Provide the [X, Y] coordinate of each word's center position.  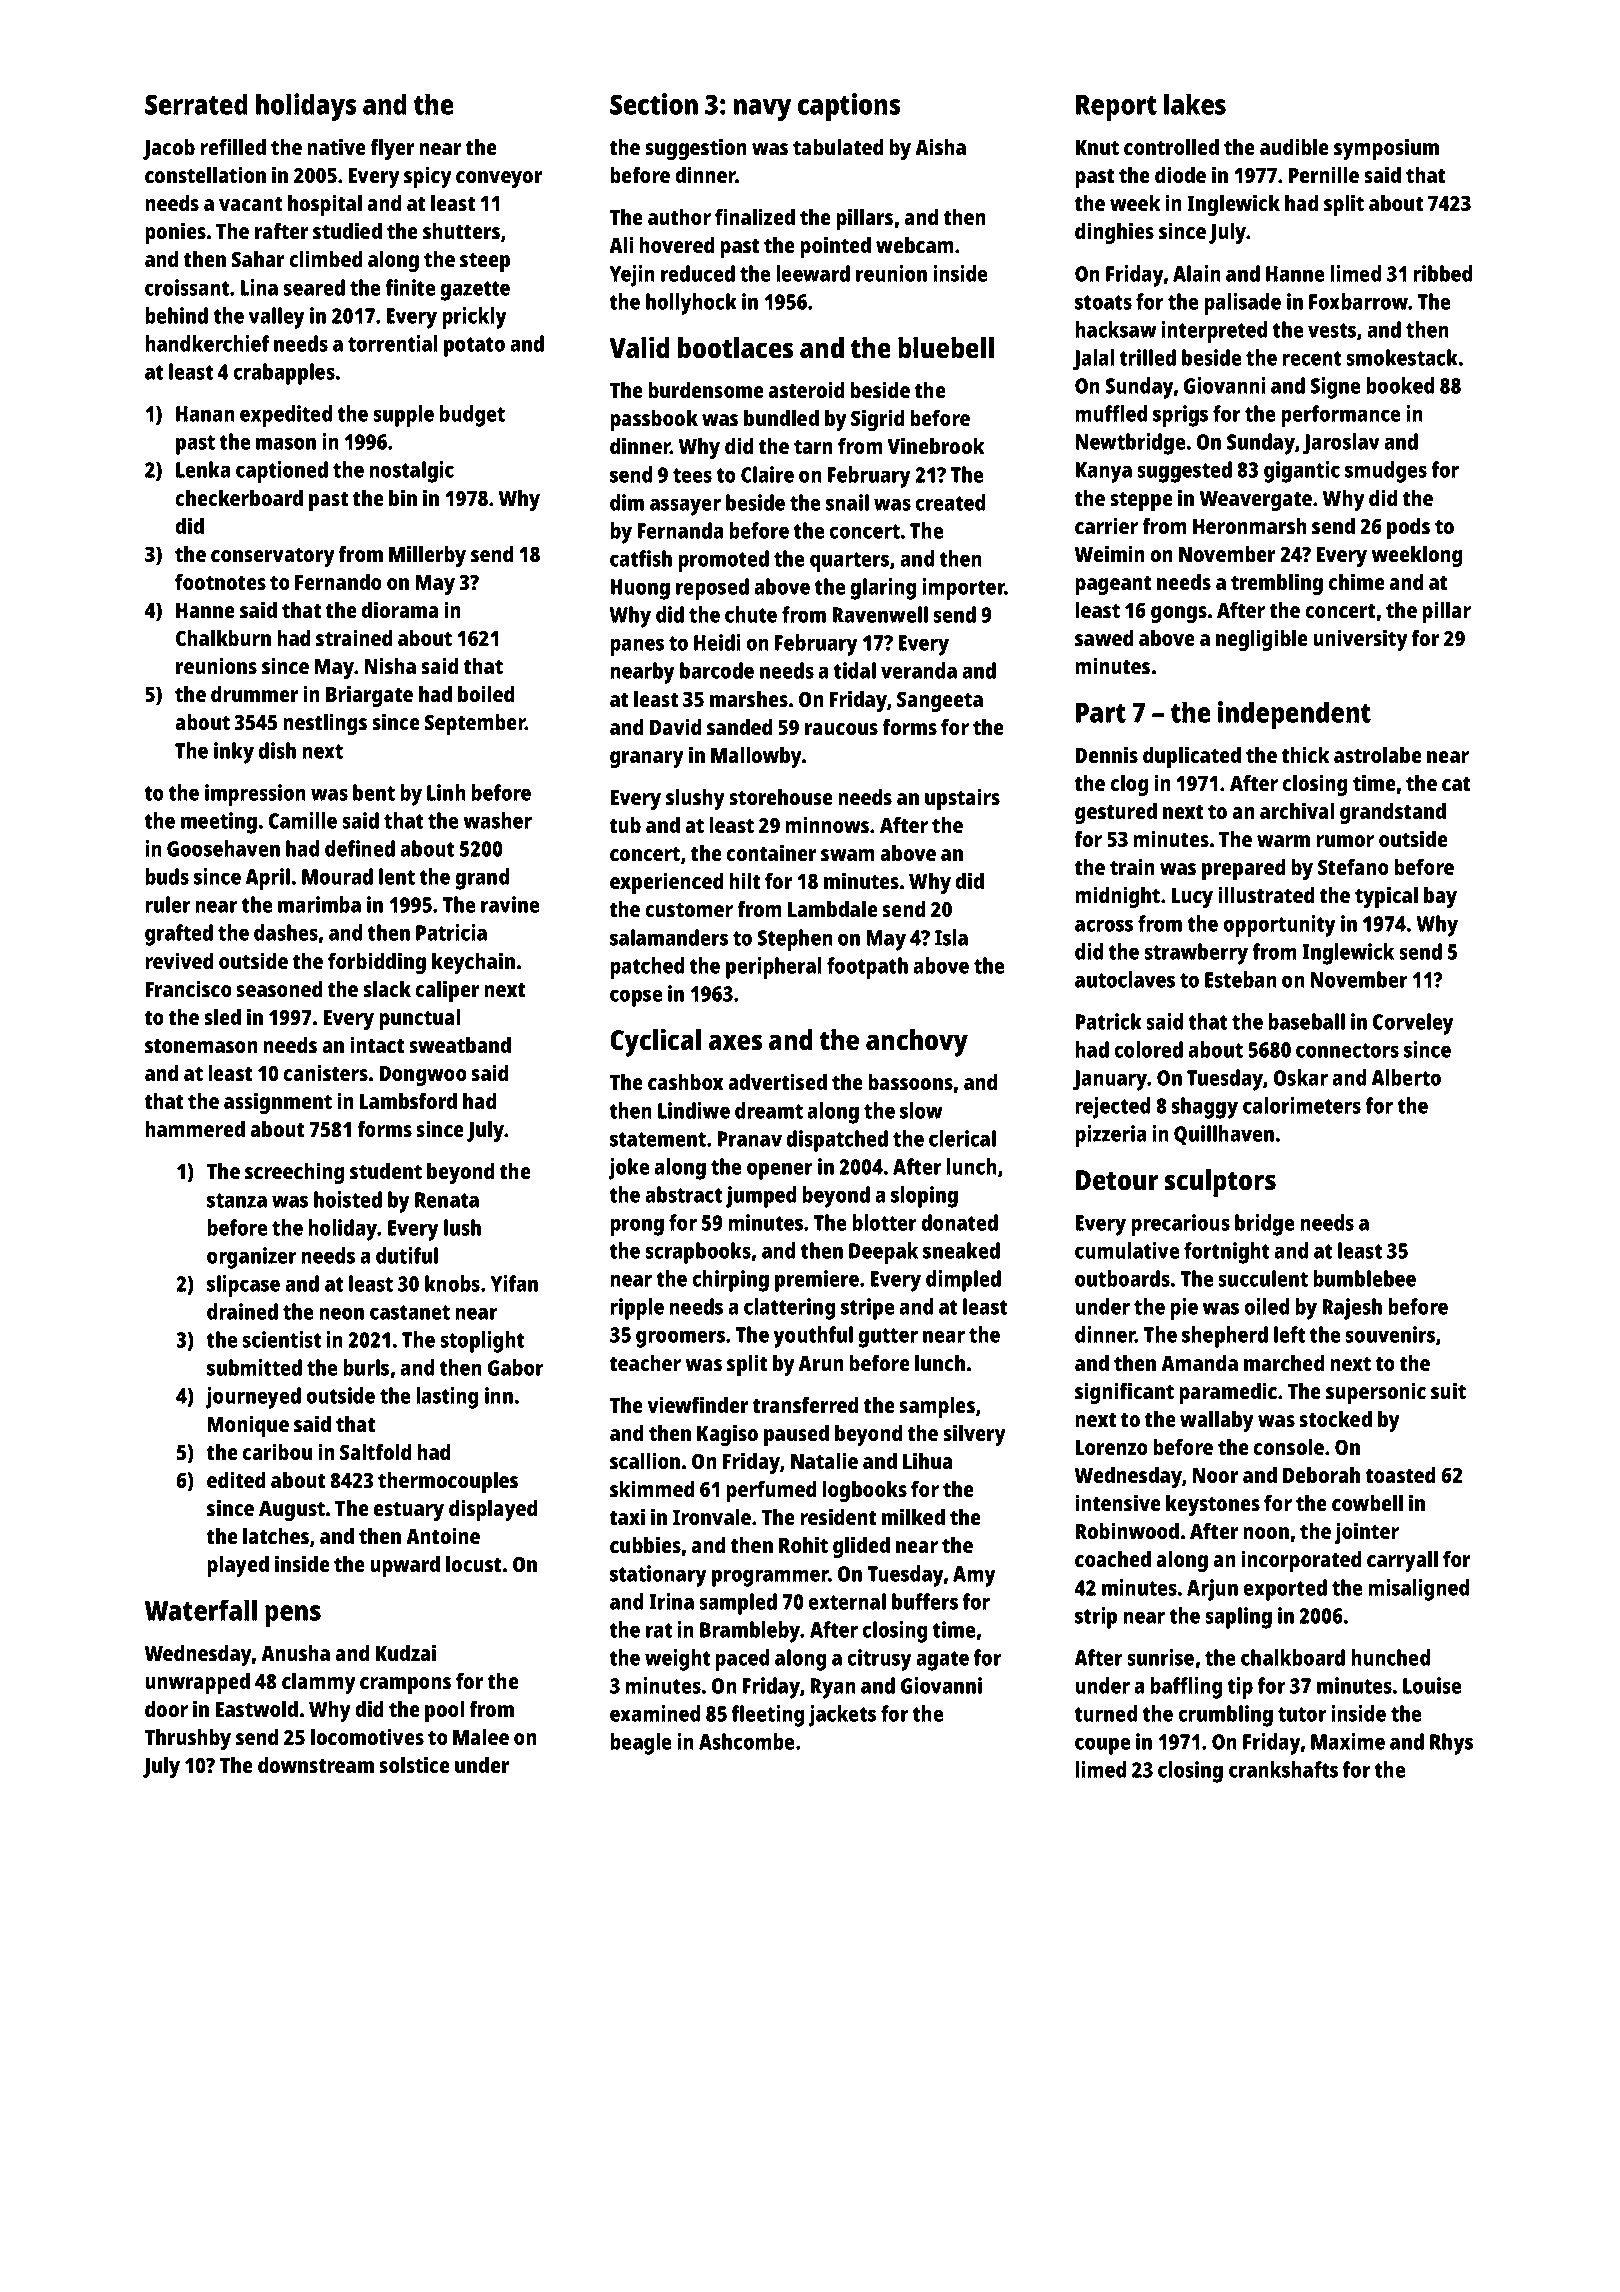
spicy [428, 177]
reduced [698, 273]
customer [689, 910]
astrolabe [1378, 755]
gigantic [1302, 472]
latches [276, 1536]
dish [277, 750]
